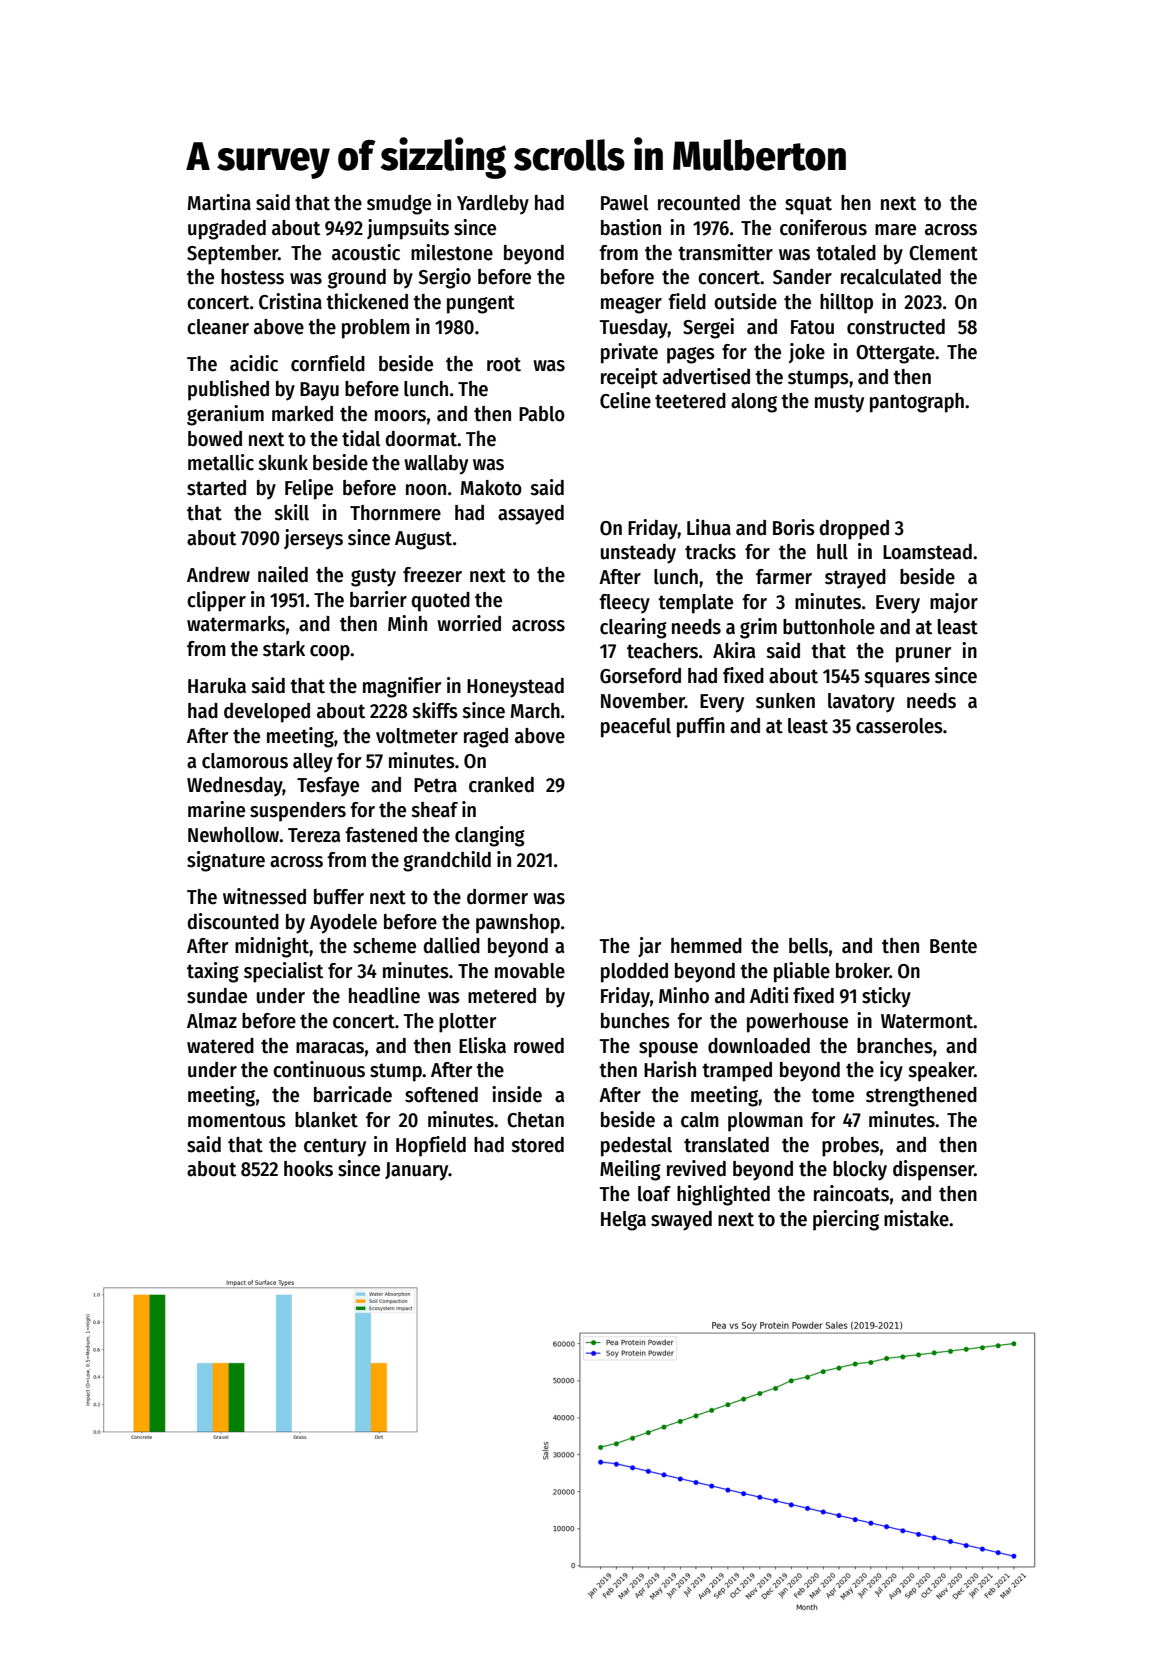 The width and height of the screenshot is (1165, 1654). What do you see at coordinates (625, 203) in the screenshot?
I see `Pawel` at bounding box center [625, 203].
